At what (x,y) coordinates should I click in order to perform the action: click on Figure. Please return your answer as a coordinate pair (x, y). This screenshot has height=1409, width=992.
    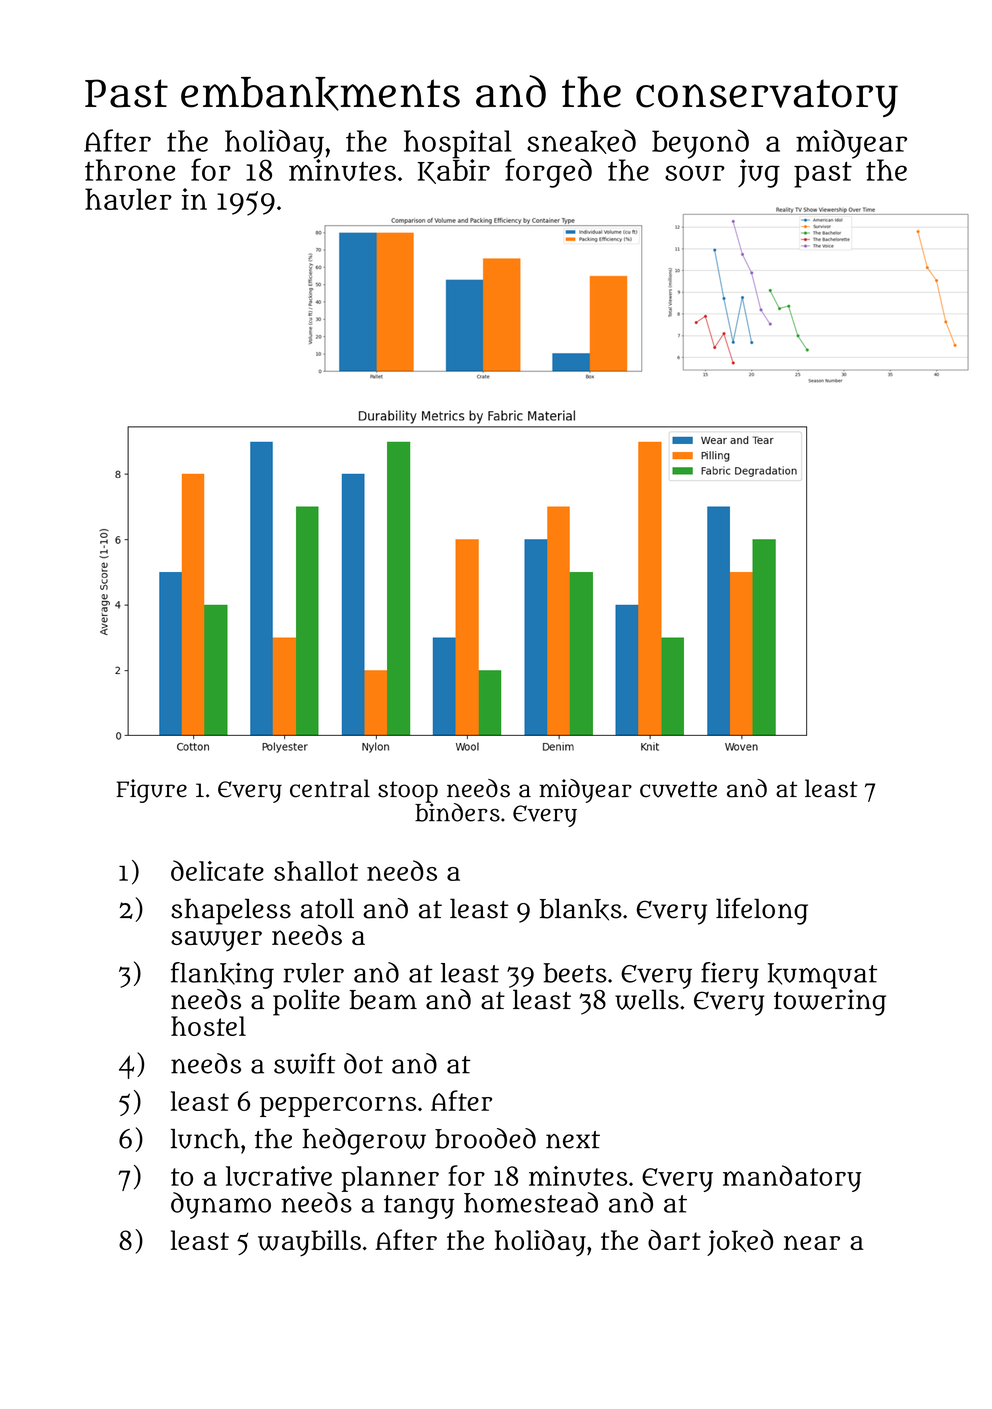
    Looking at the image, I should click on (151, 791).
